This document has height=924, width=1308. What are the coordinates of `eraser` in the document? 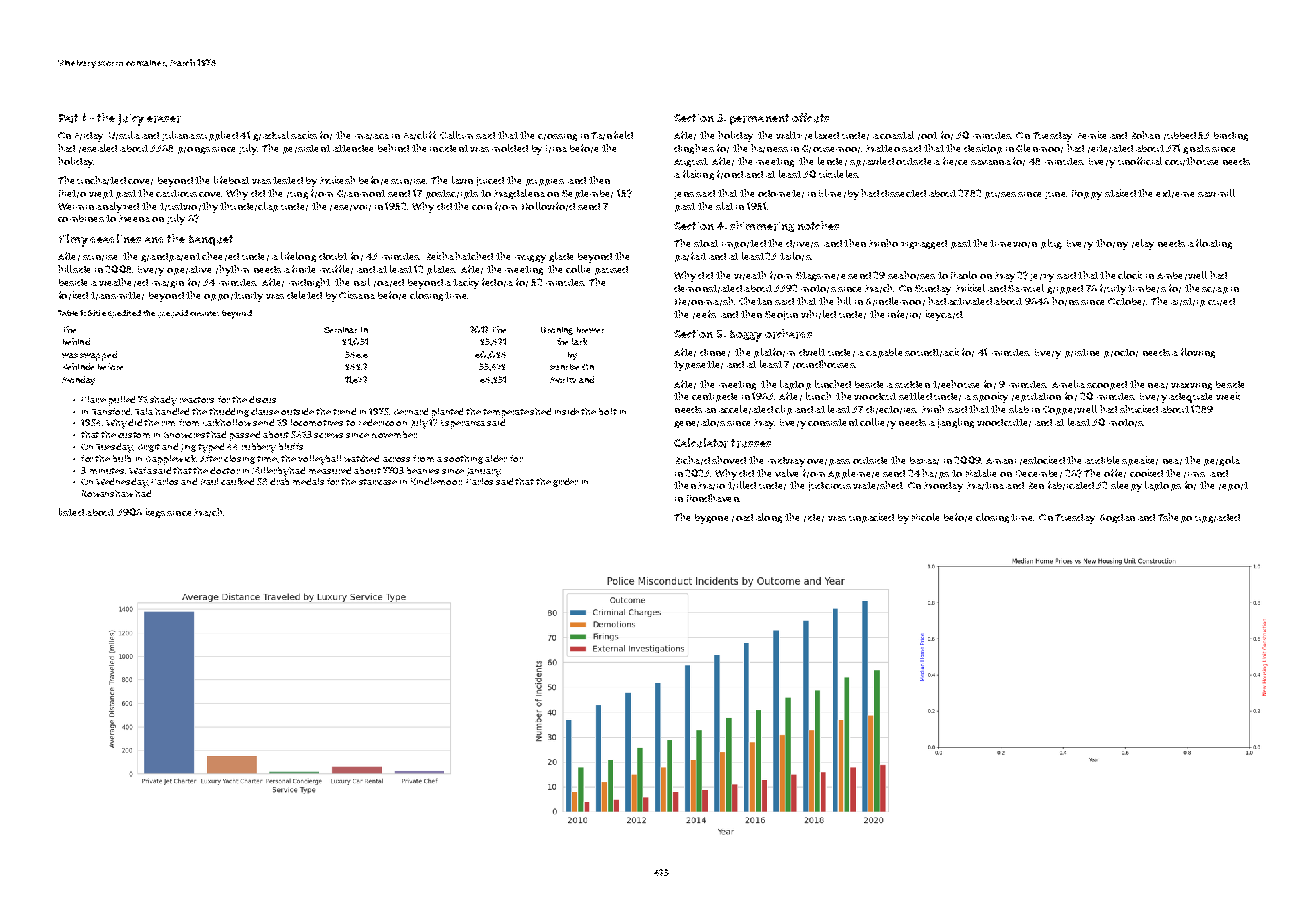 It's located at (164, 119).
